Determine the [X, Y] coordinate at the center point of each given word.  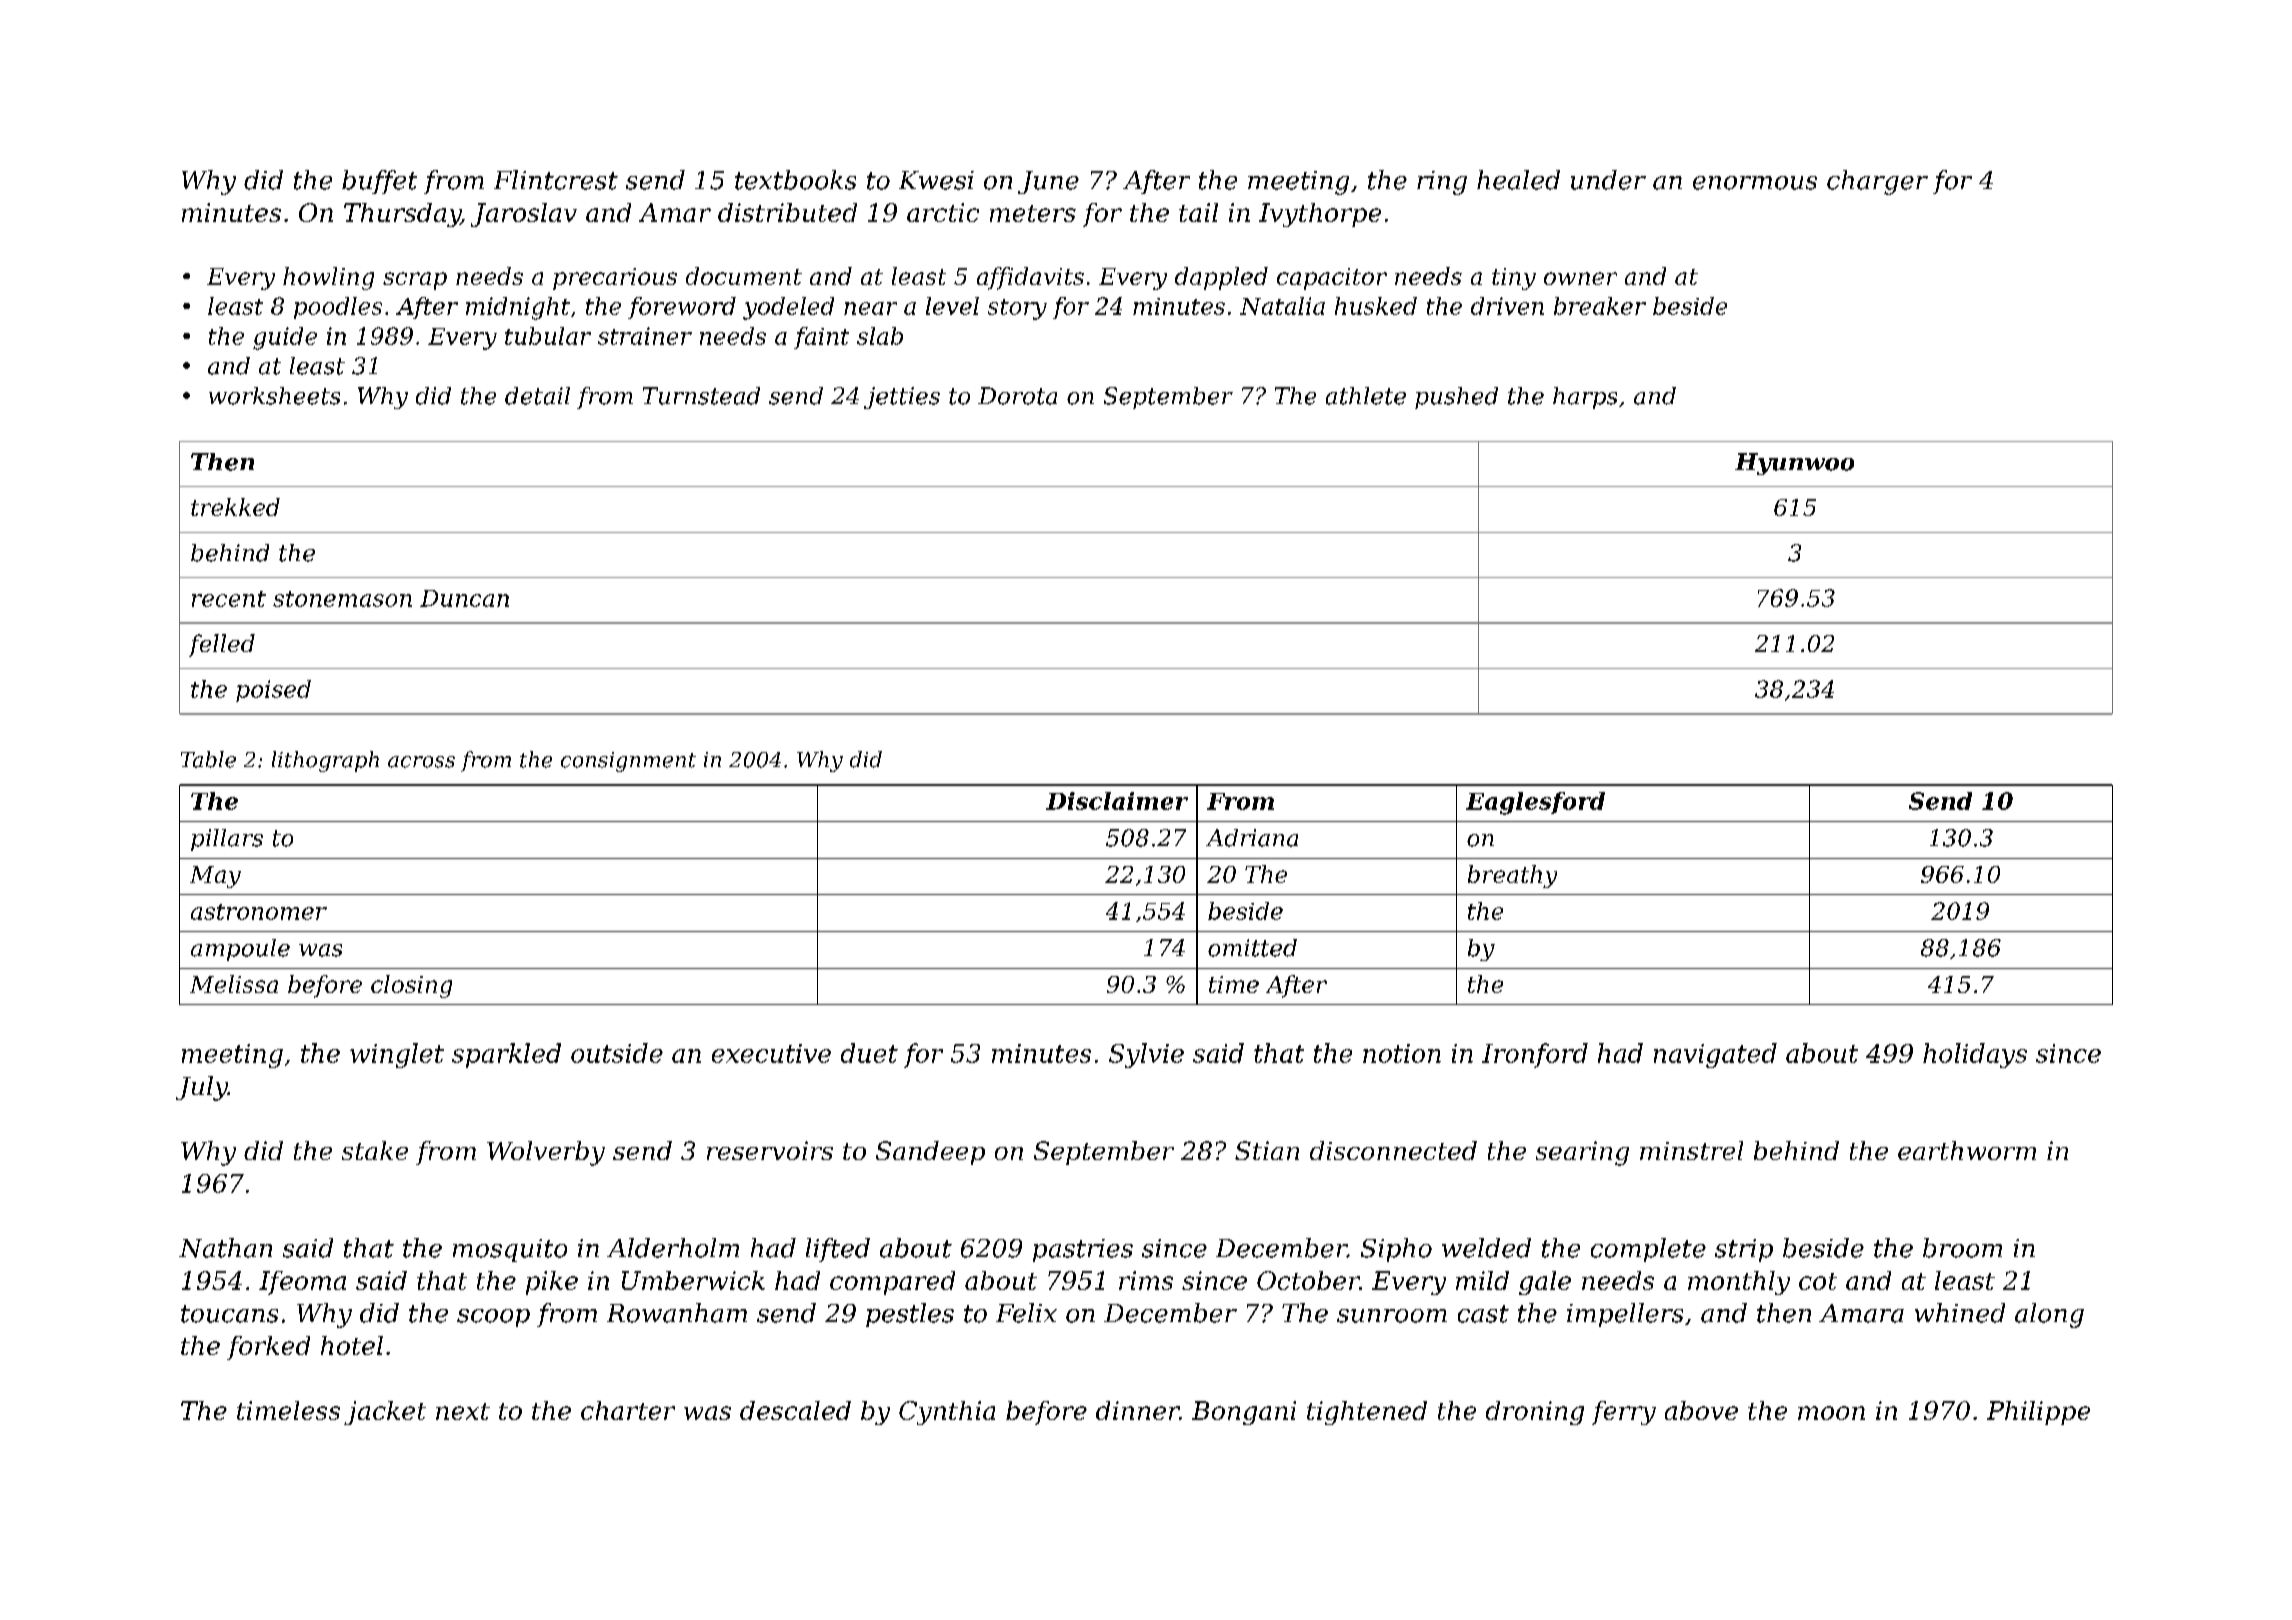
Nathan [225, 1248]
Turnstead [701, 396]
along [2049, 1315]
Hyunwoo [1794, 464]
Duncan [464, 598]
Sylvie [1146, 1055]
